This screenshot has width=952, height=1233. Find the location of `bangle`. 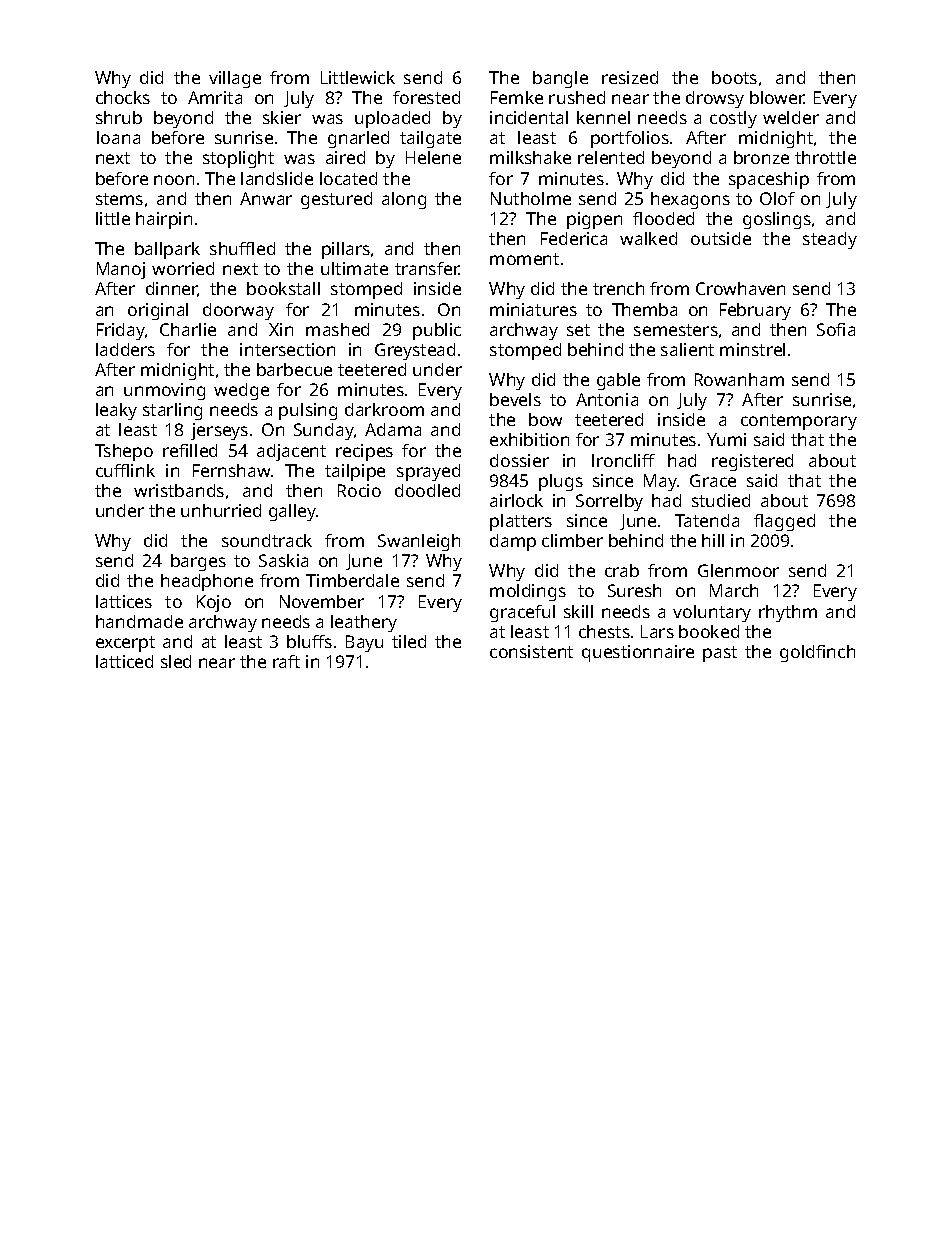

bangle is located at coordinates (560, 79).
